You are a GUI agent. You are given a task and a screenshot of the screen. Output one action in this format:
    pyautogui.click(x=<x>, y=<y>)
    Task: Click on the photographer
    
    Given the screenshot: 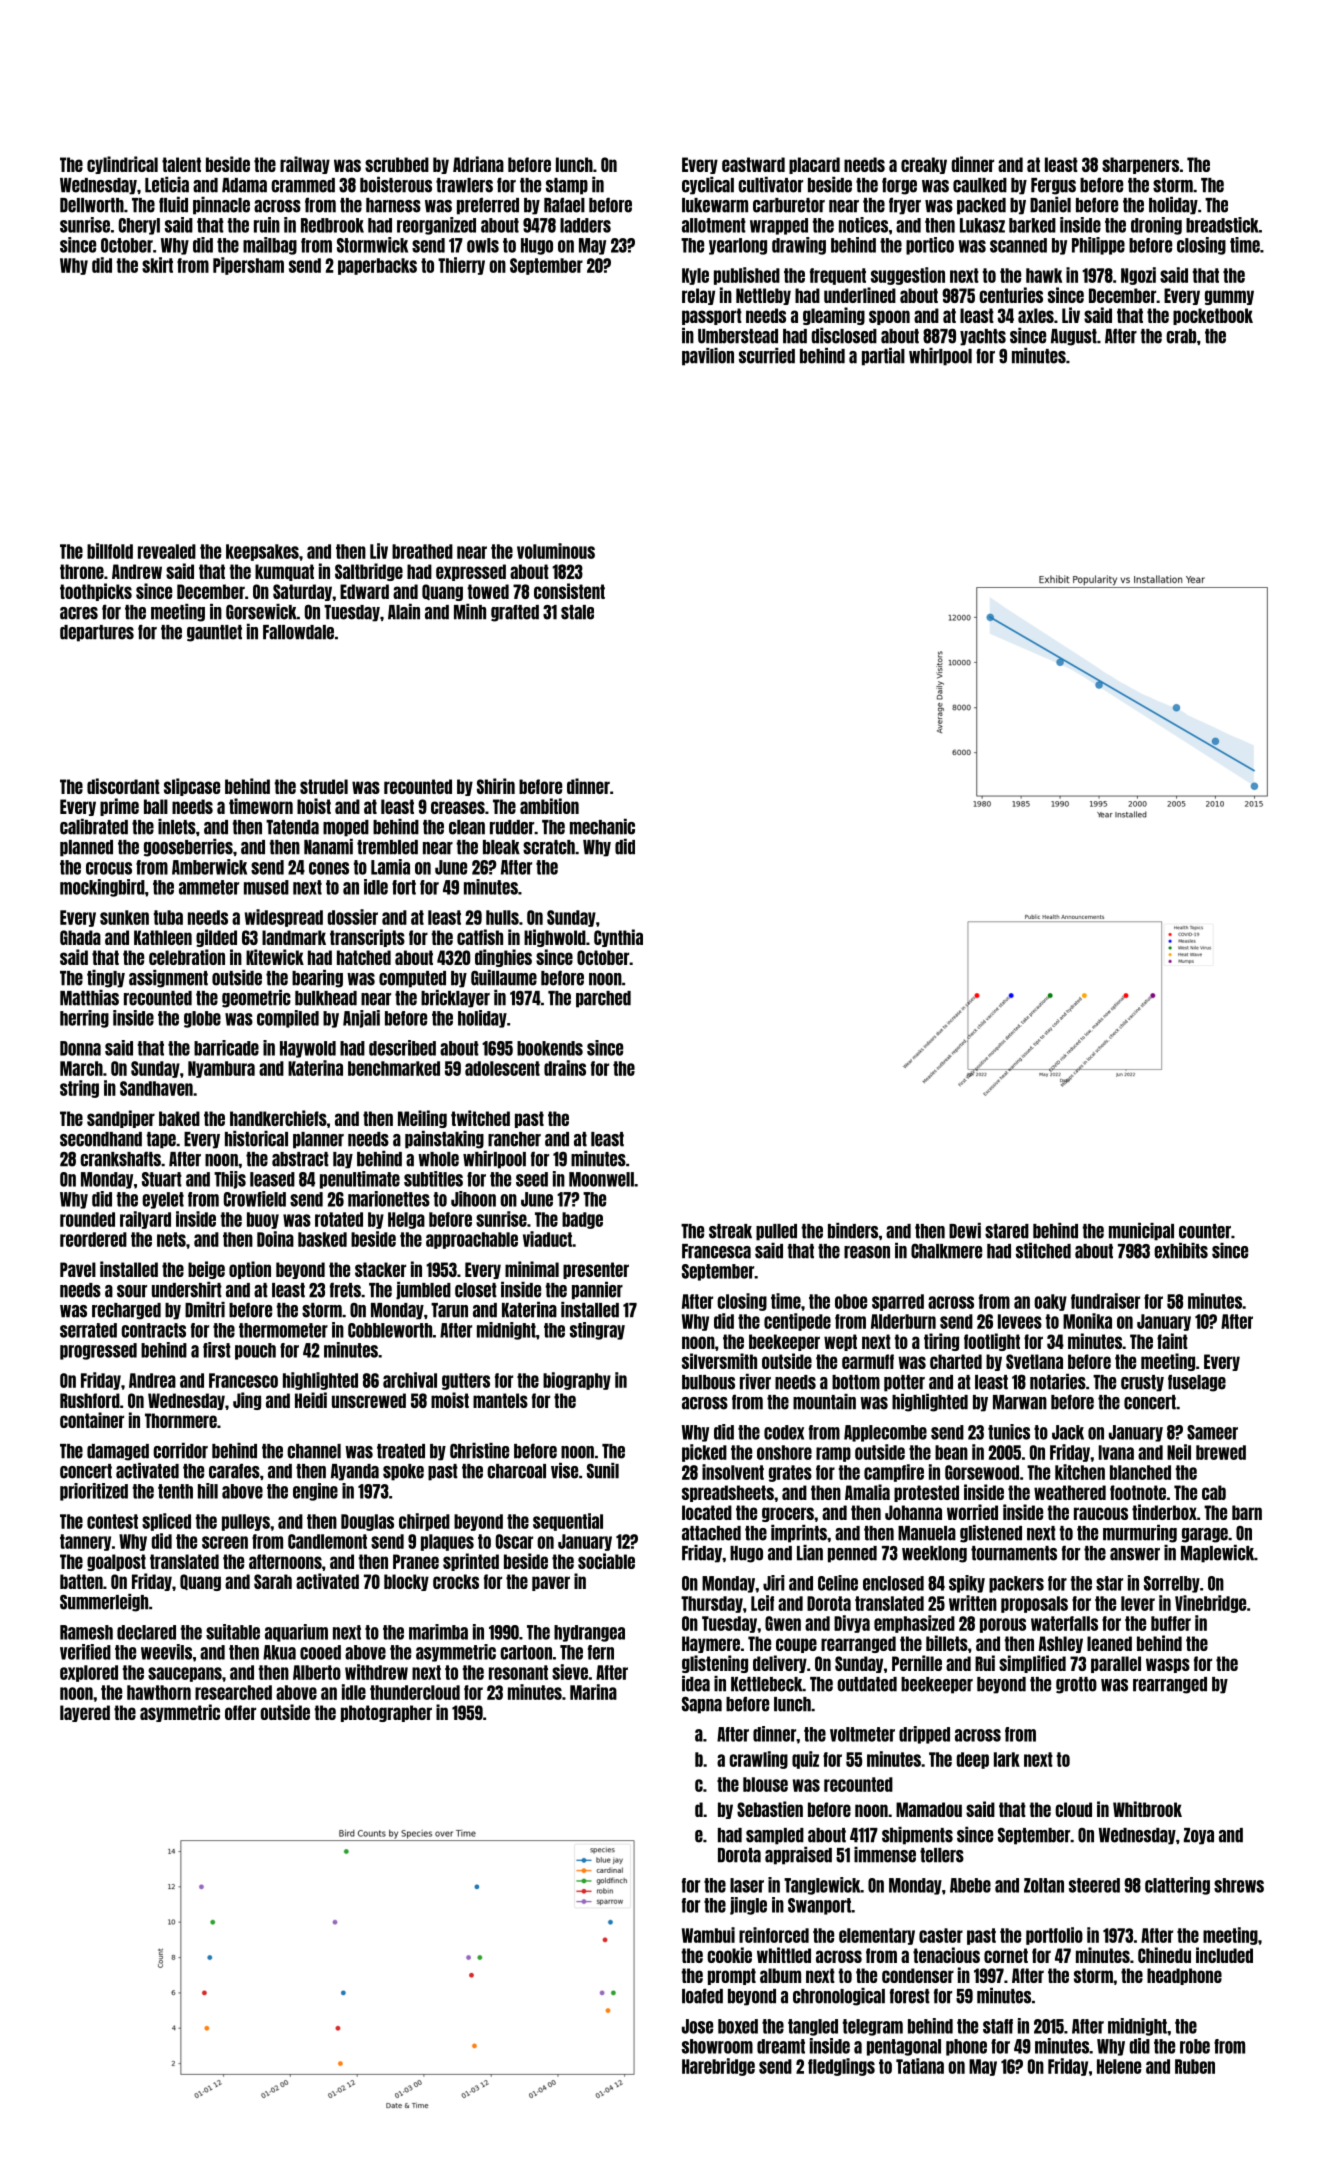 What is the action you would take?
    pyautogui.click(x=386, y=1713)
